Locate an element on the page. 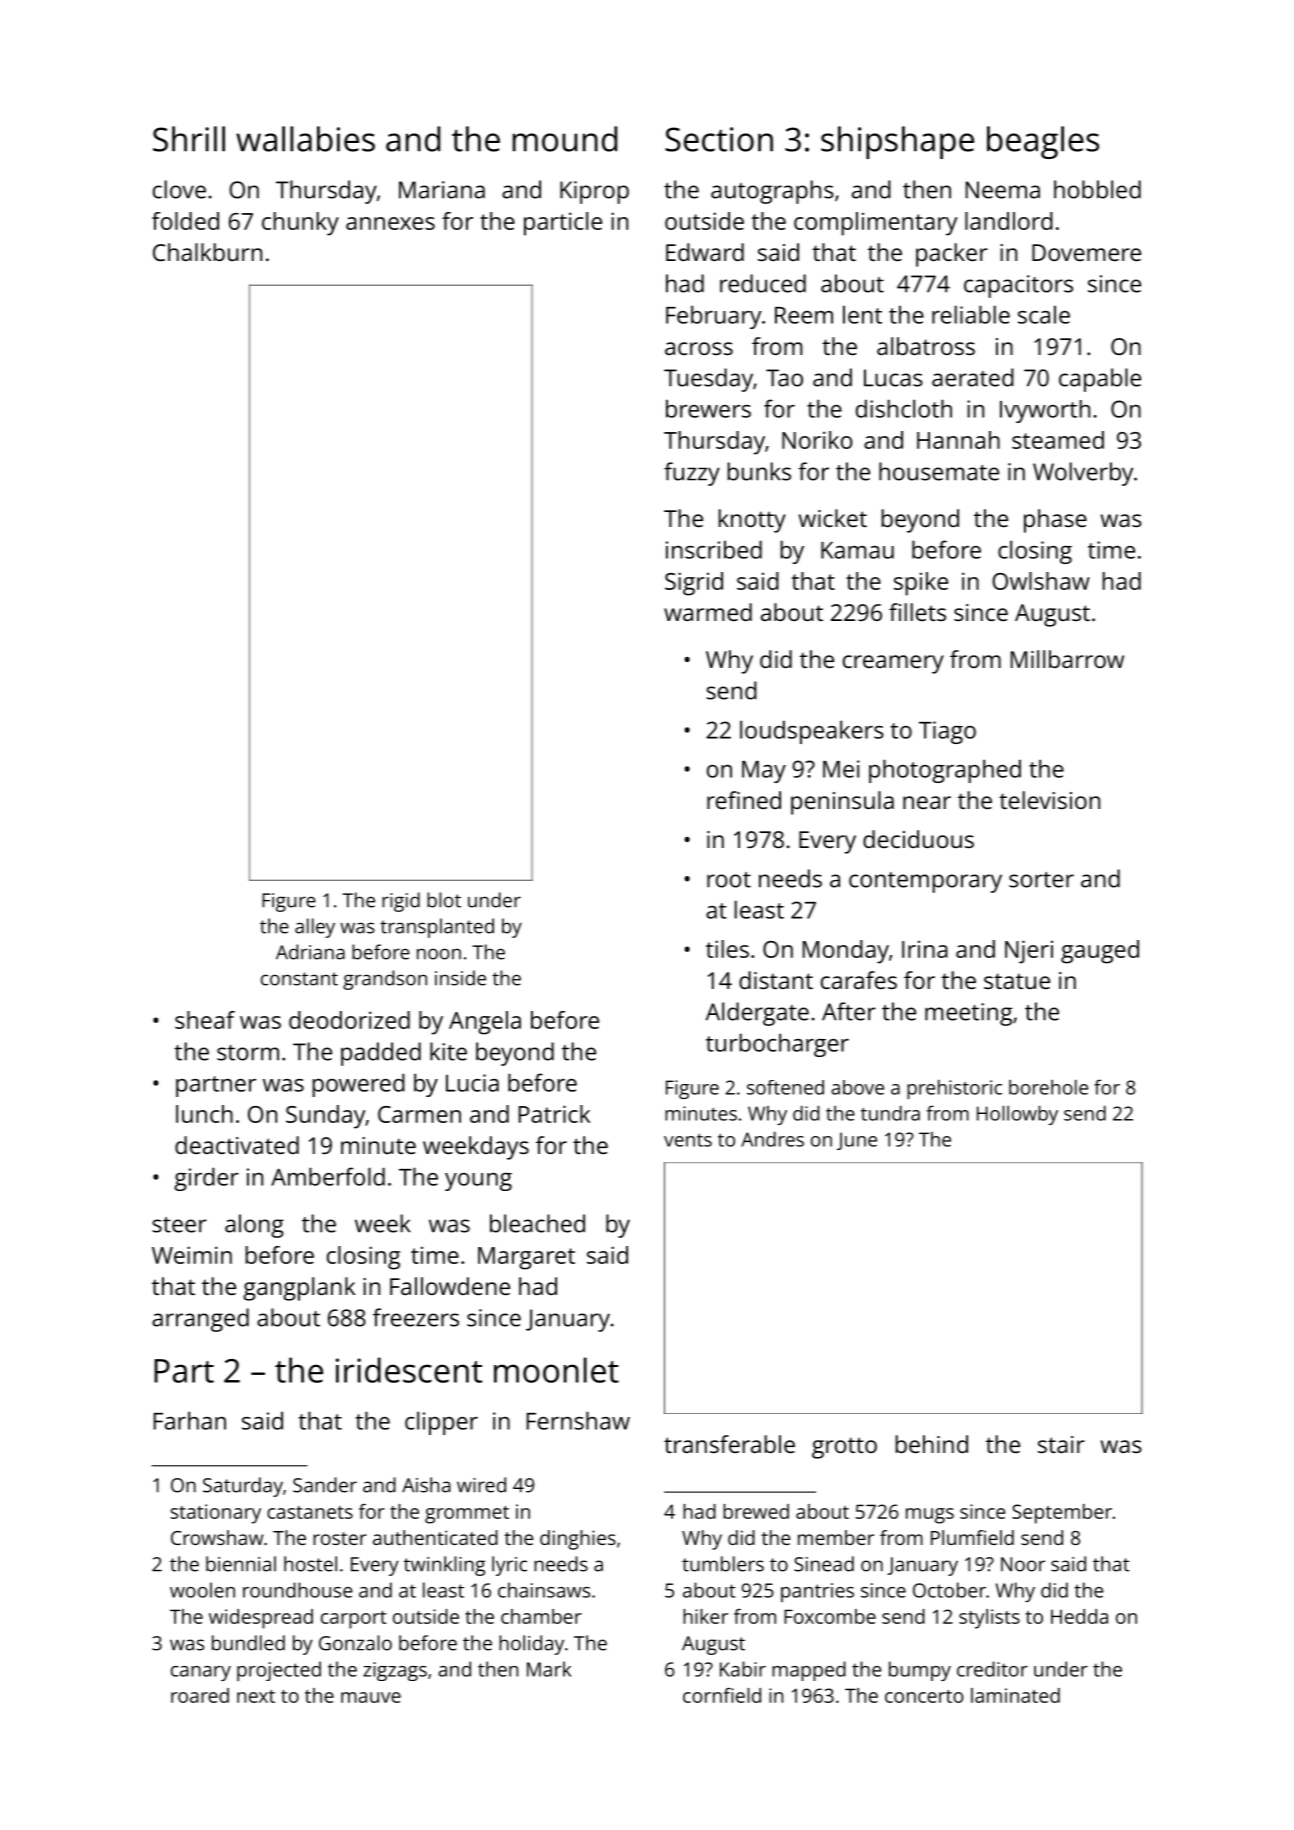  next is located at coordinates (256, 1696).
